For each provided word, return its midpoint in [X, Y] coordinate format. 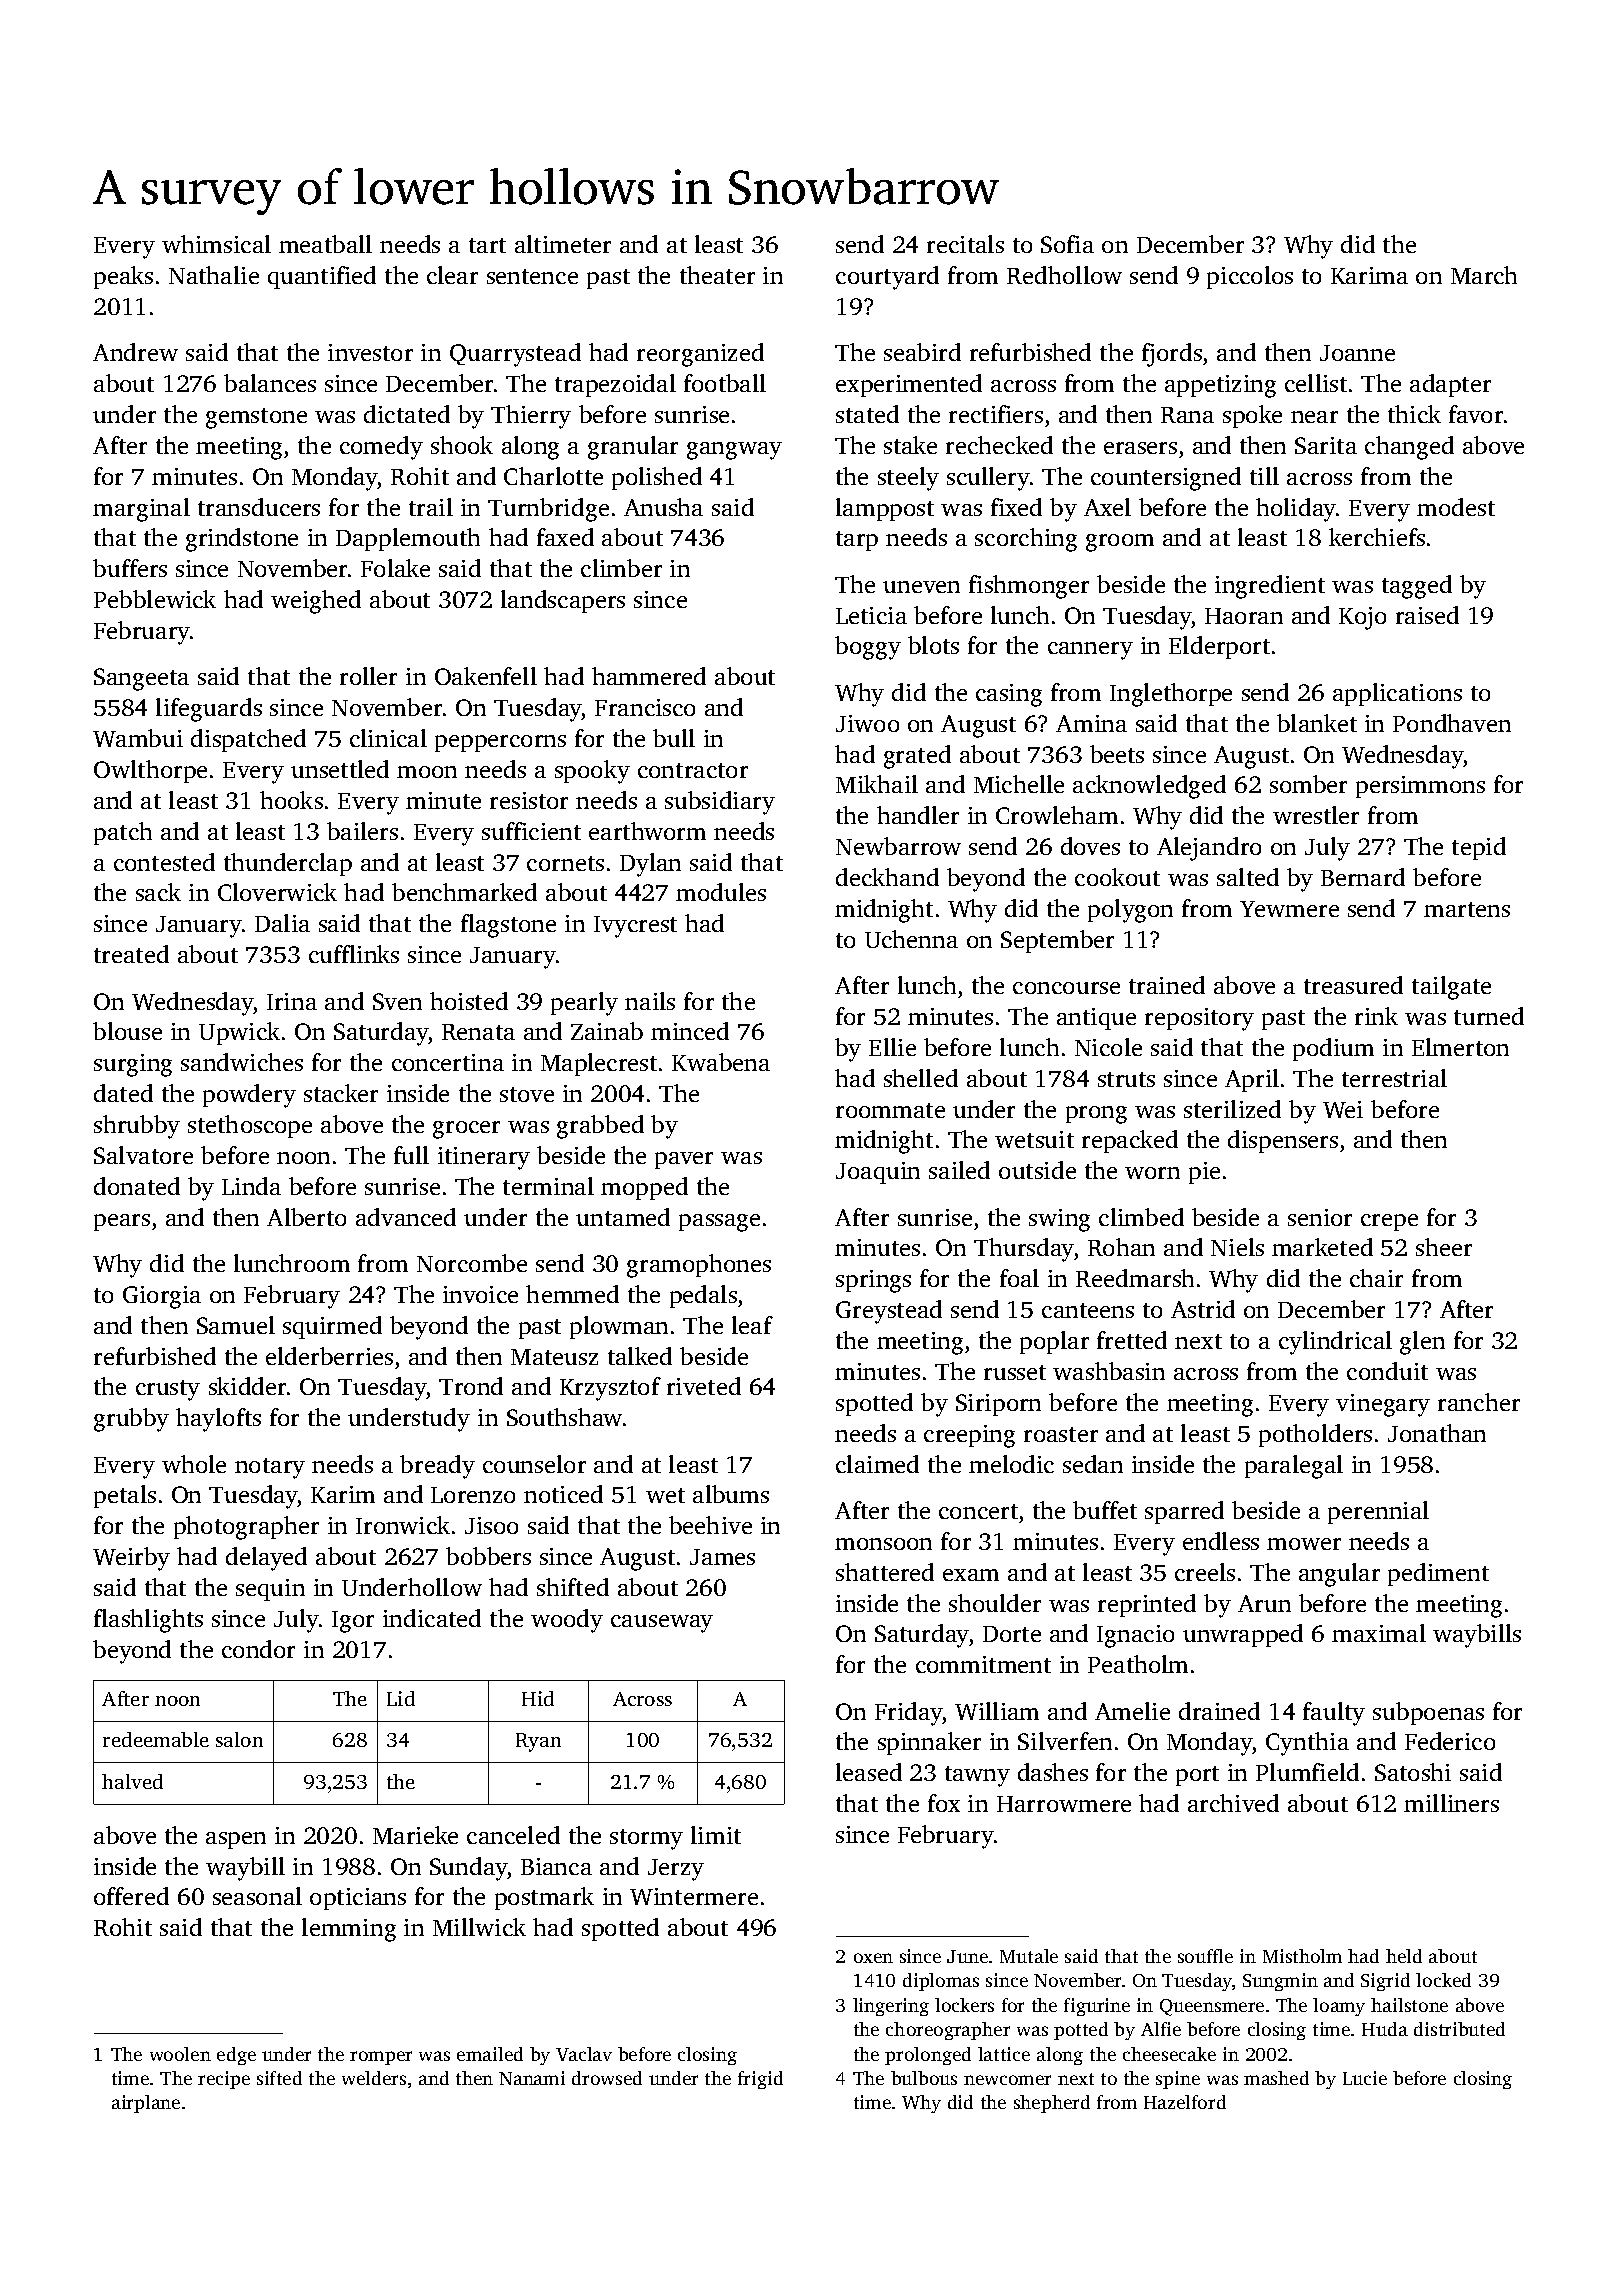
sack [158, 892]
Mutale [1029, 1956]
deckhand [887, 877]
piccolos [1250, 277]
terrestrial [1394, 1078]
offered [131, 1896]
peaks [123, 277]
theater [717, 275]
